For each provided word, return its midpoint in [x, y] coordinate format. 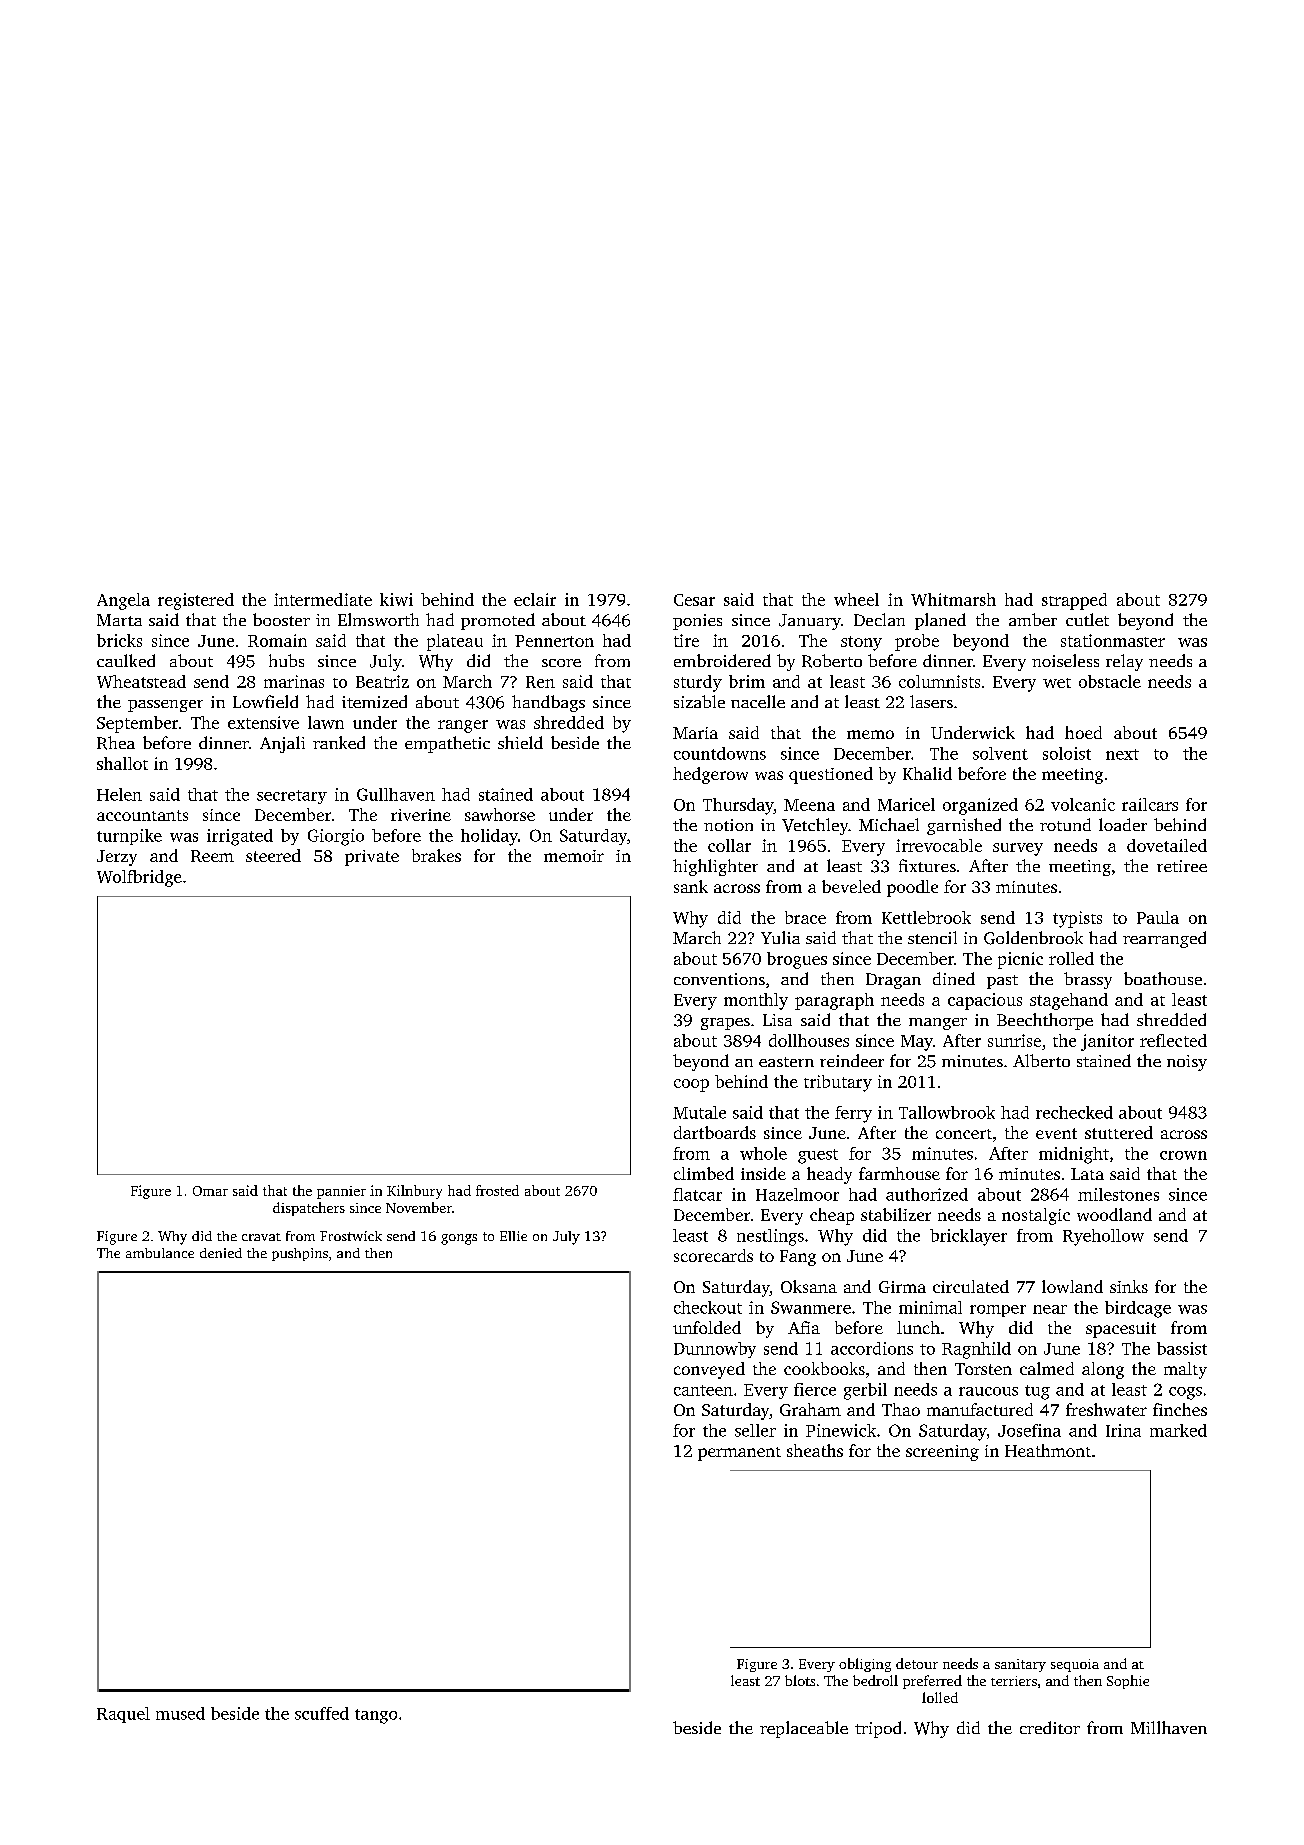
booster [281, 619]
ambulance [160, 1253]
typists [1077, 919]
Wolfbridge [139, 878]
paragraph [834, 1001]
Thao [901, 1409]
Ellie [513, 1236]
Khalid [927, 773]
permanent [739, 1454]
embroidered [722, 660]
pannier [341, 1192]
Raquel [123, 1715]
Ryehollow [1103, 1237]
